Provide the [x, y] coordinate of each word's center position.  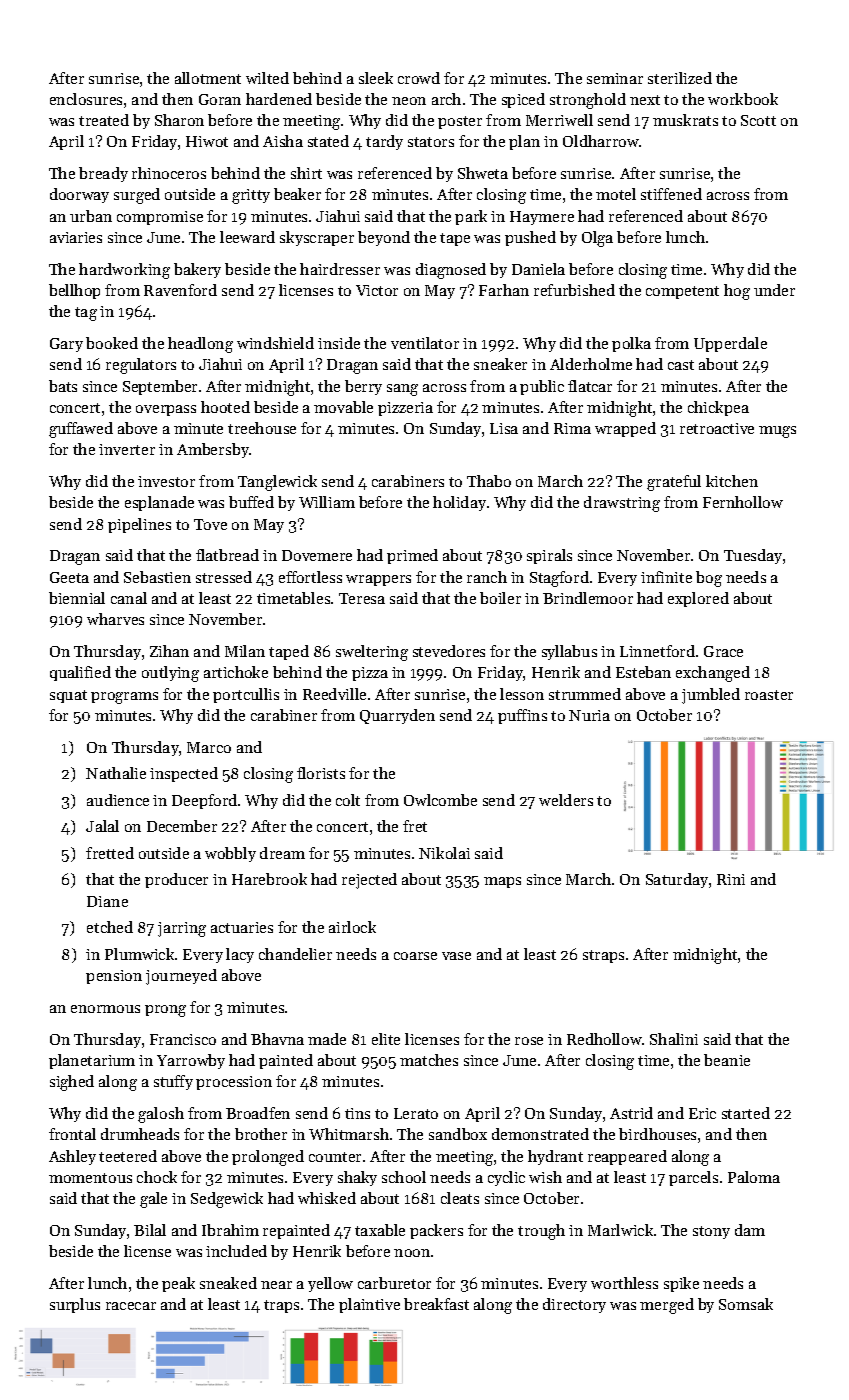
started [746, 1113]
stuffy [173, 1082]
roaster [769, 695]
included [236, 1251]
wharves [115, 619]
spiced [523, 100]
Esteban [643, 672]
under [774, 290]
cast [681, 365]
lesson [522, 694]
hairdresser [340, 269]
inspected [184, 774]
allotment [208, 78]
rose [529, 1041]
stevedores [449, 651]
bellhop [74, 291]
